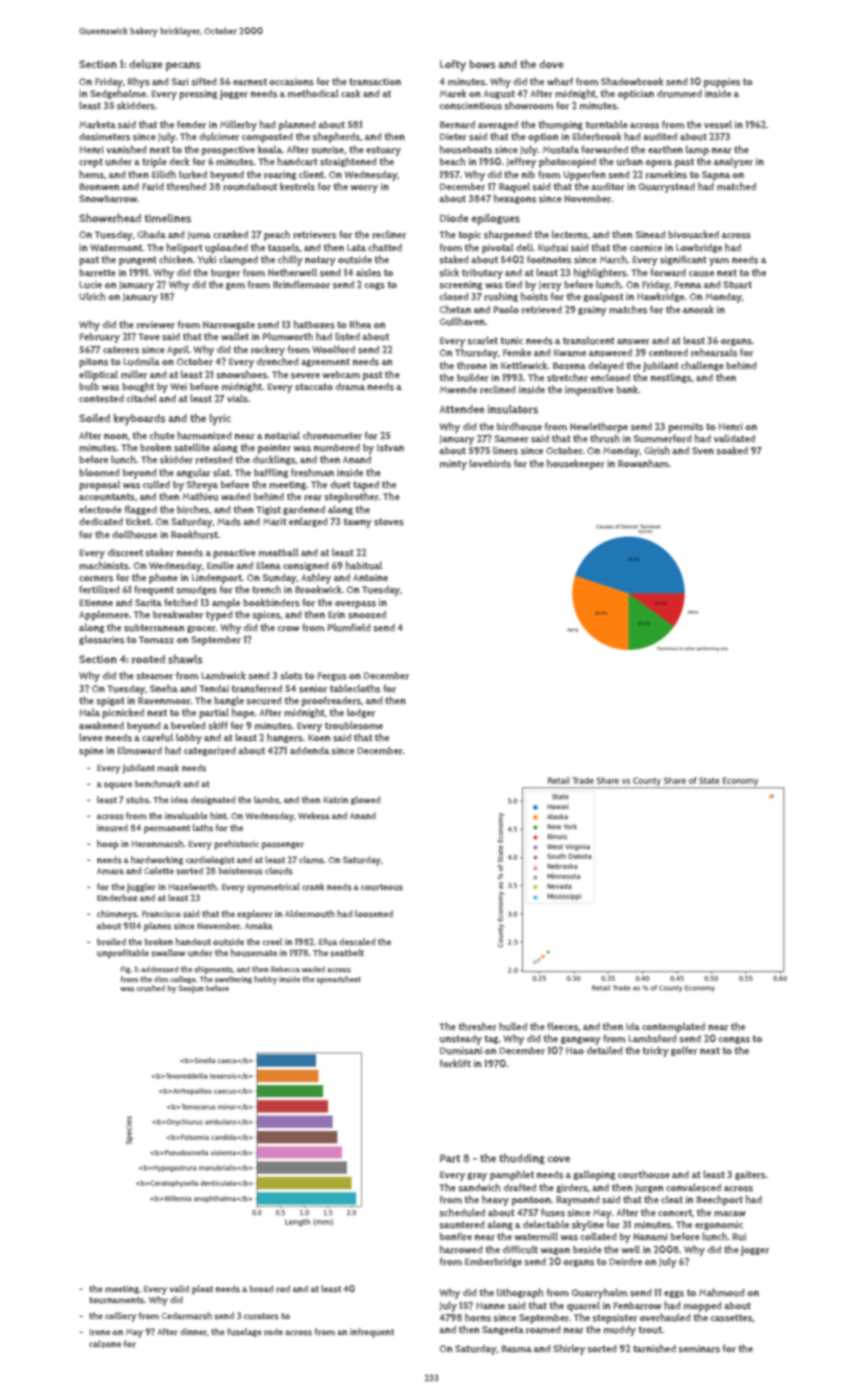  I want to click on soaked, so click(732, 450).
